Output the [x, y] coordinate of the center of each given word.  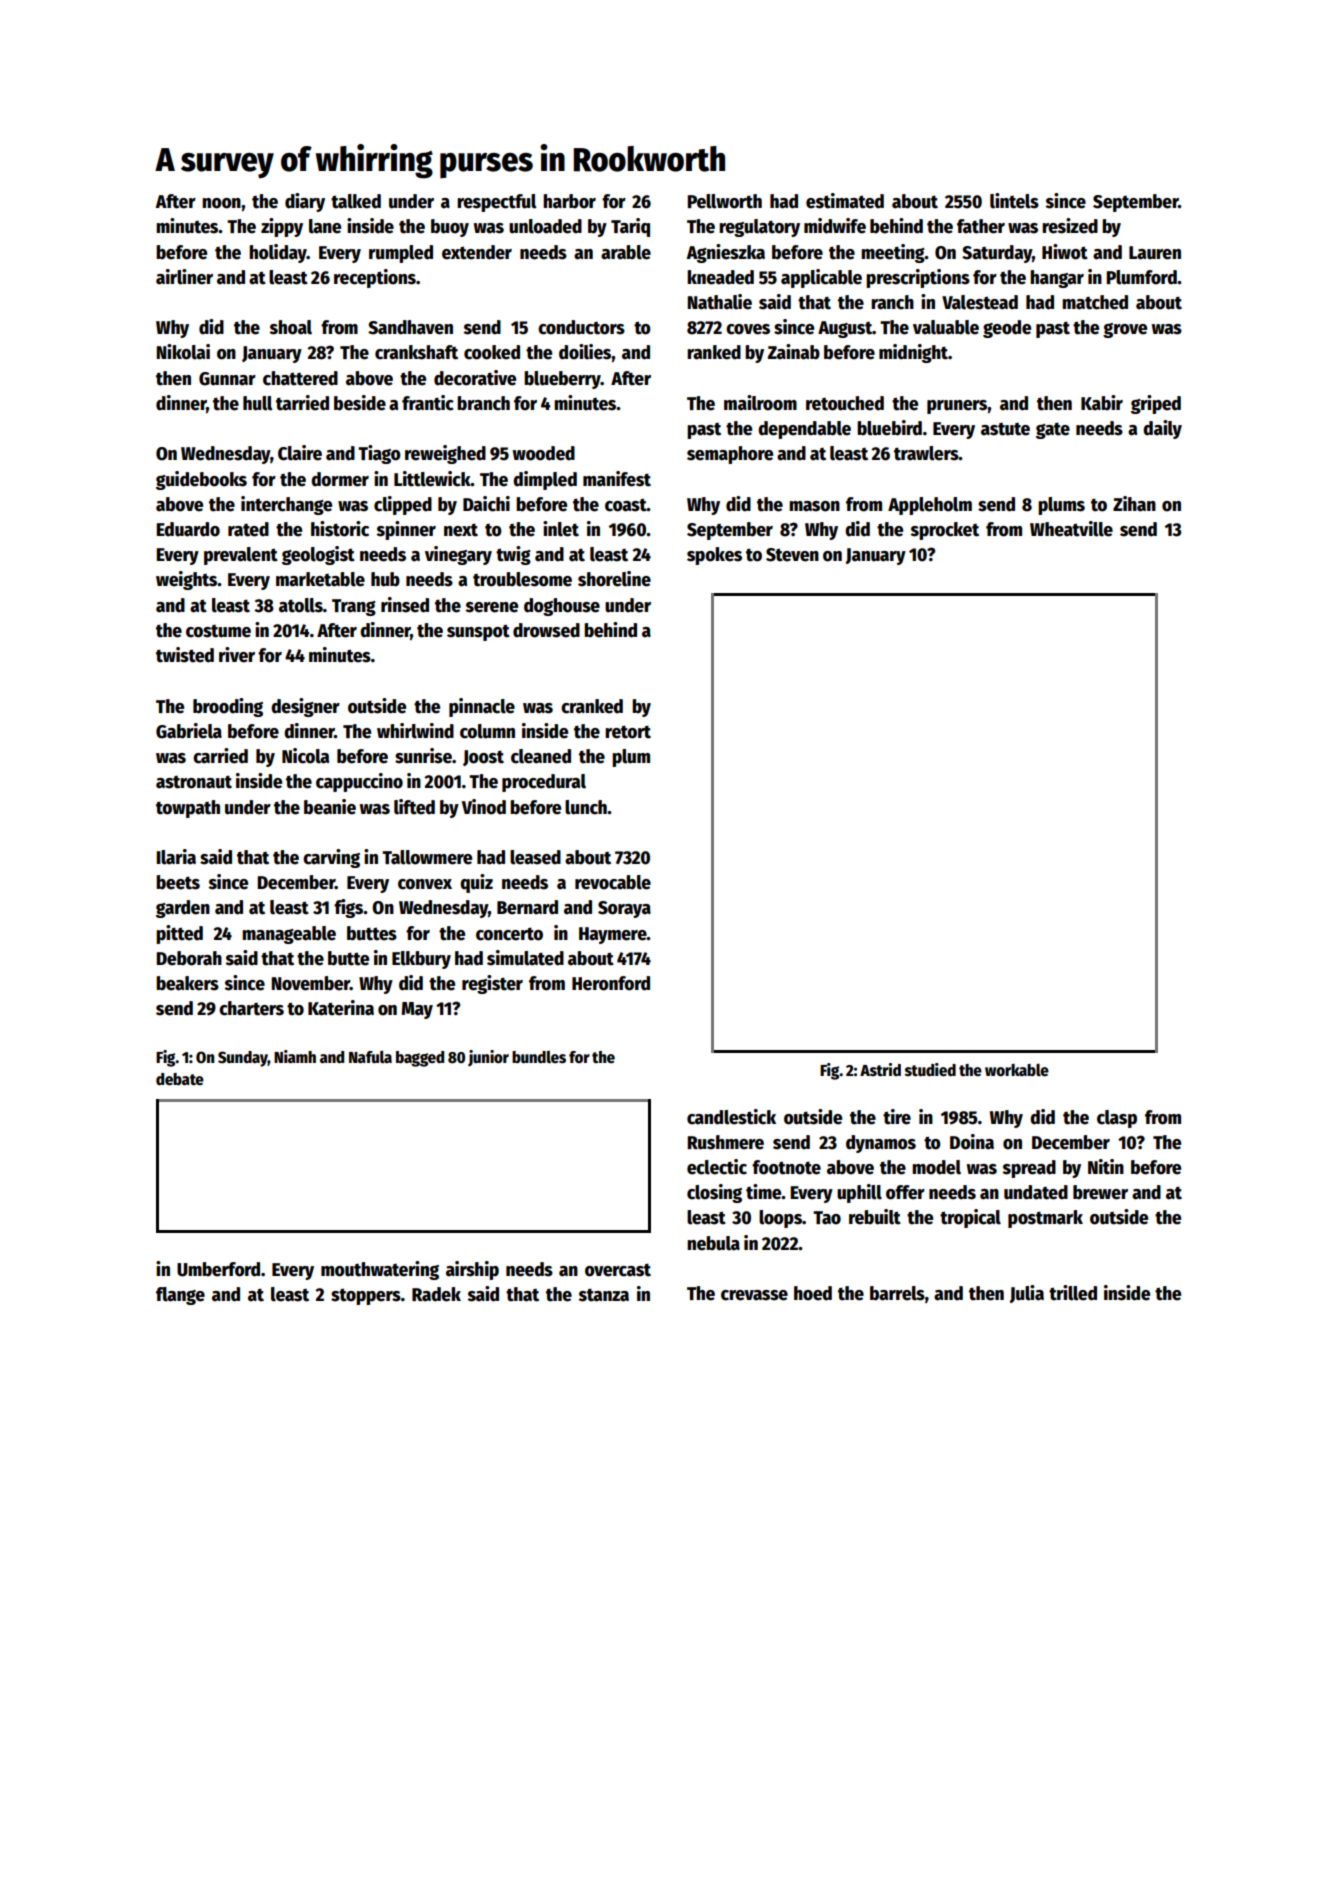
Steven [792, 555]
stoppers [366, 1297]
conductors [581, 327]
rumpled [401, 254]
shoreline [614, 579]
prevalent [241, 556]
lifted [414, 807]
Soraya [624, 909]
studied [930, 1070]
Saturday [997, 254]
